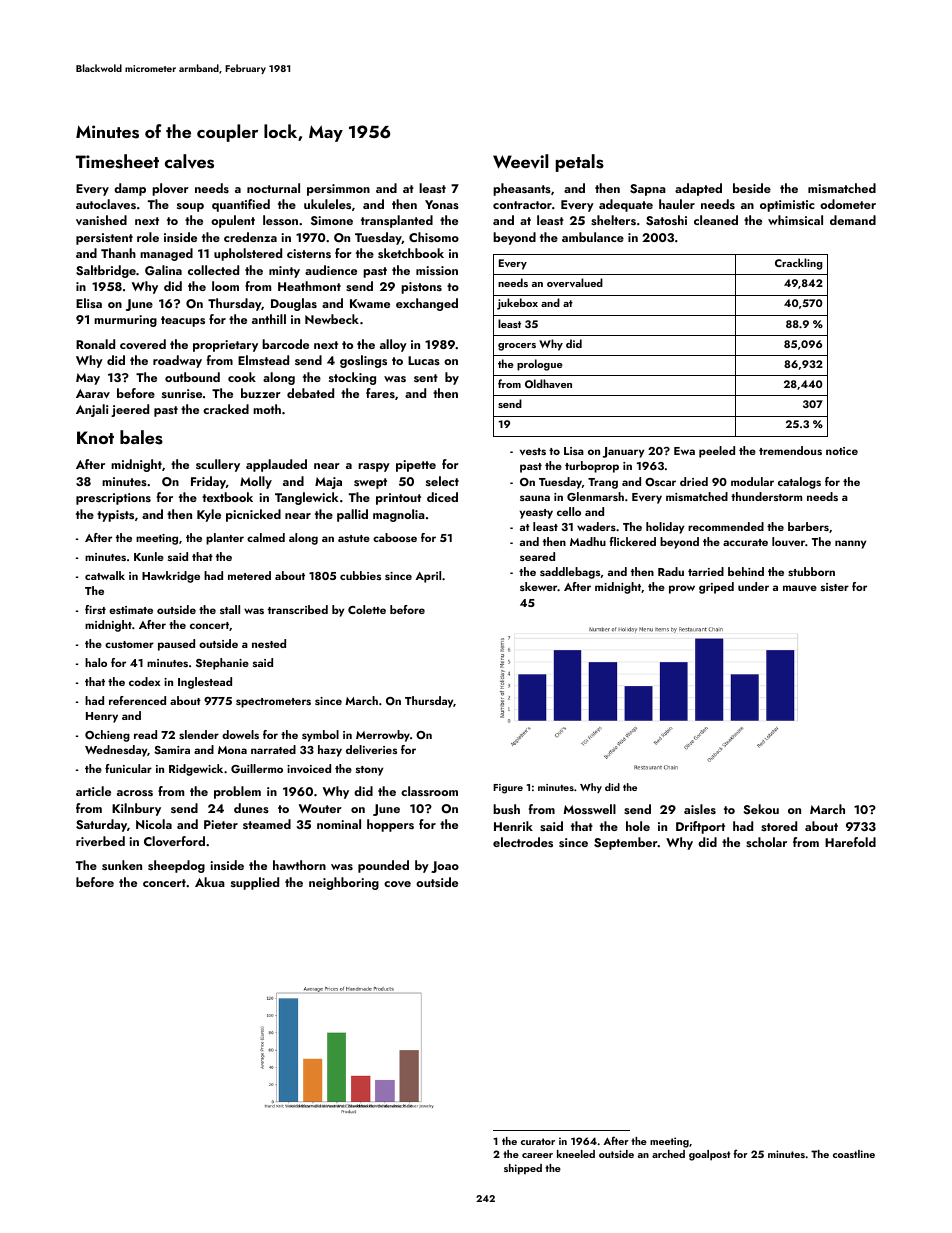 The image size is (952, 1233). I want to click on tremendous, so click(790, 450).
